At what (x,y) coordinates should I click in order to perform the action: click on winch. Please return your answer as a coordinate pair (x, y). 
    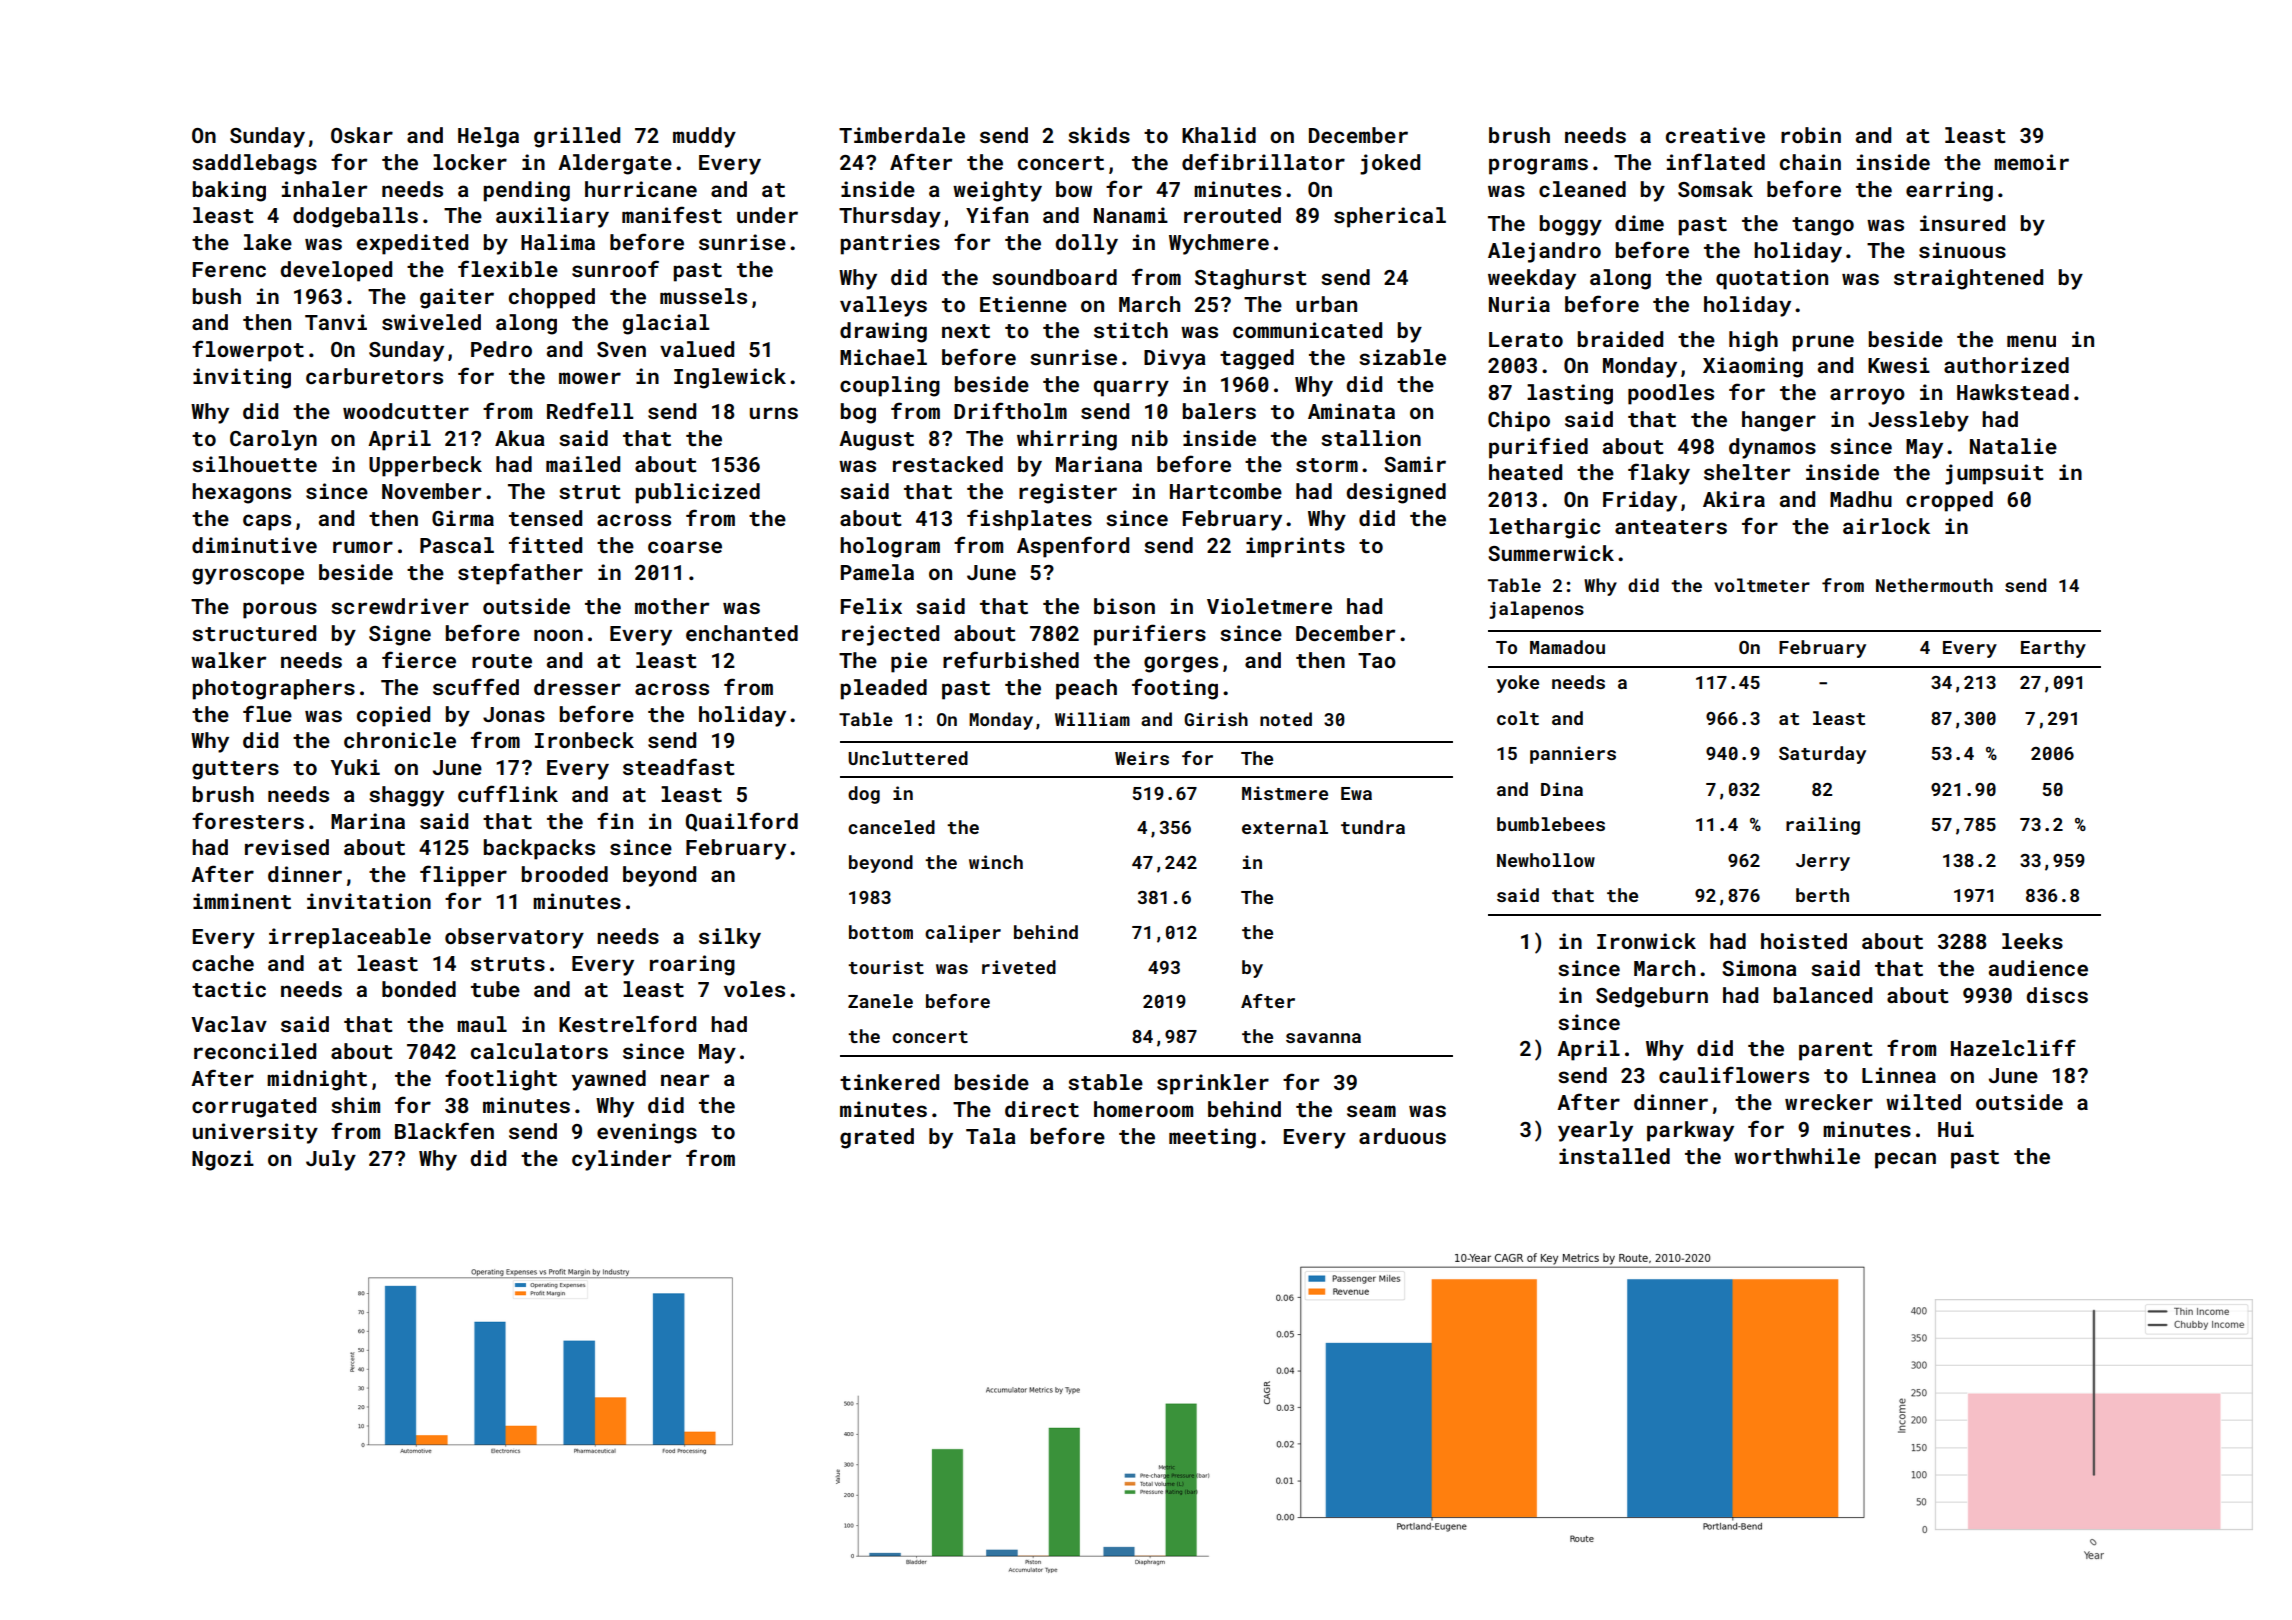
    Looking at the image, I should click on (996, 862).
